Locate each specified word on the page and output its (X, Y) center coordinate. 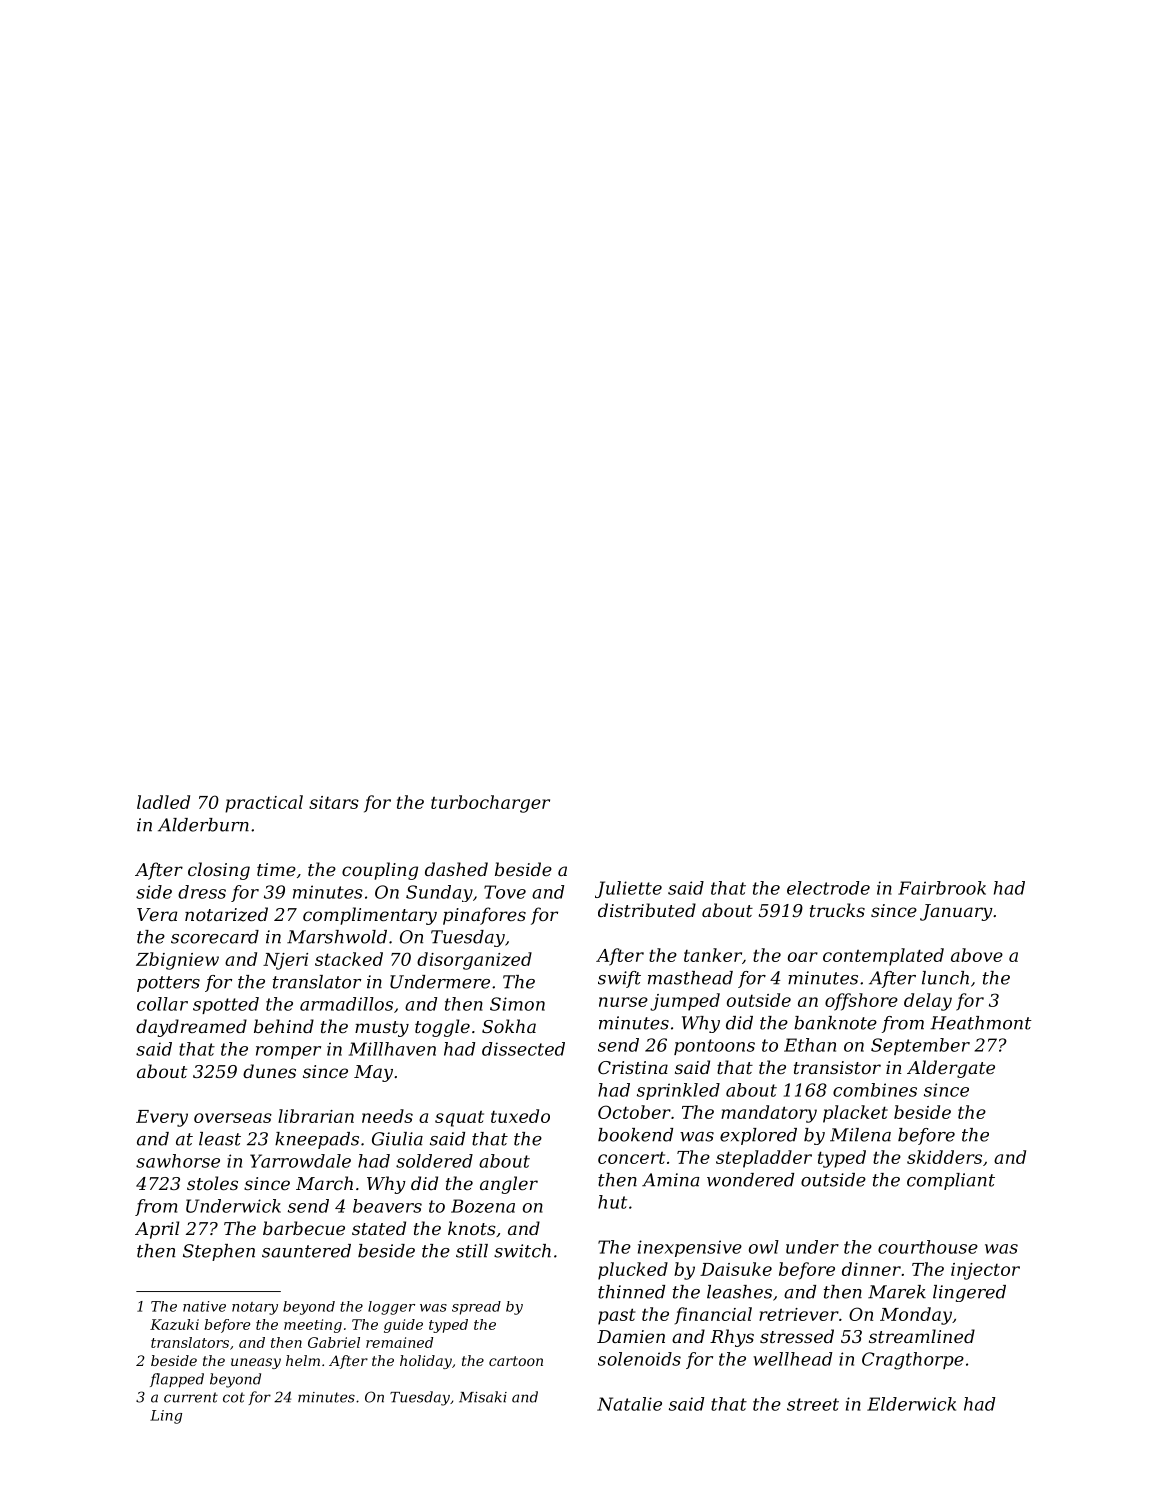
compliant (951, 1181)
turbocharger (490, 804)
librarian (316, 1116)
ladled (163, 802)
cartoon (516, 1361)
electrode (828, 888)
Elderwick (911, 1404)
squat (459, 1119)
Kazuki (174, 1324)
